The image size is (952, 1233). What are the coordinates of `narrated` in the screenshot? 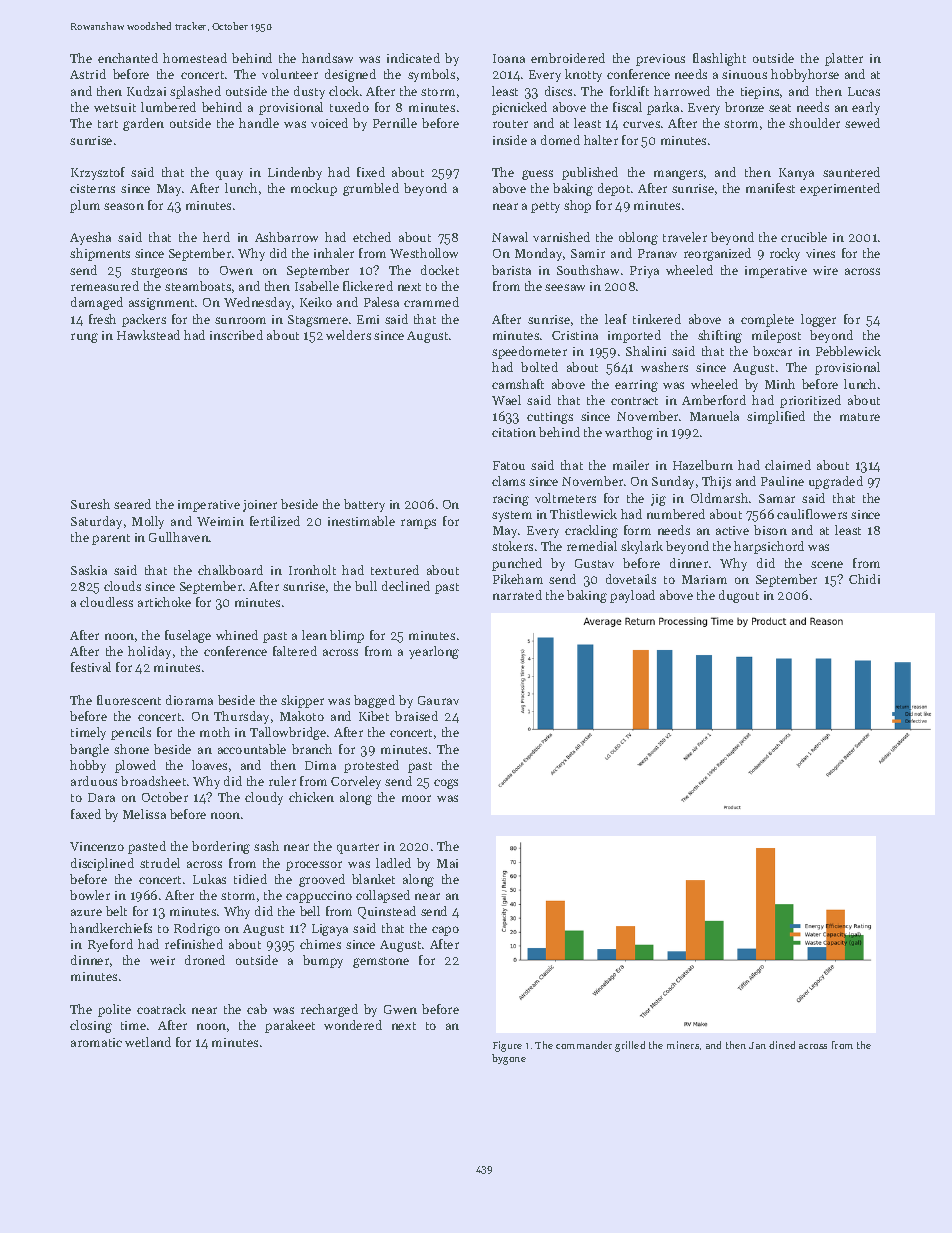 It's located at (517, 595).
